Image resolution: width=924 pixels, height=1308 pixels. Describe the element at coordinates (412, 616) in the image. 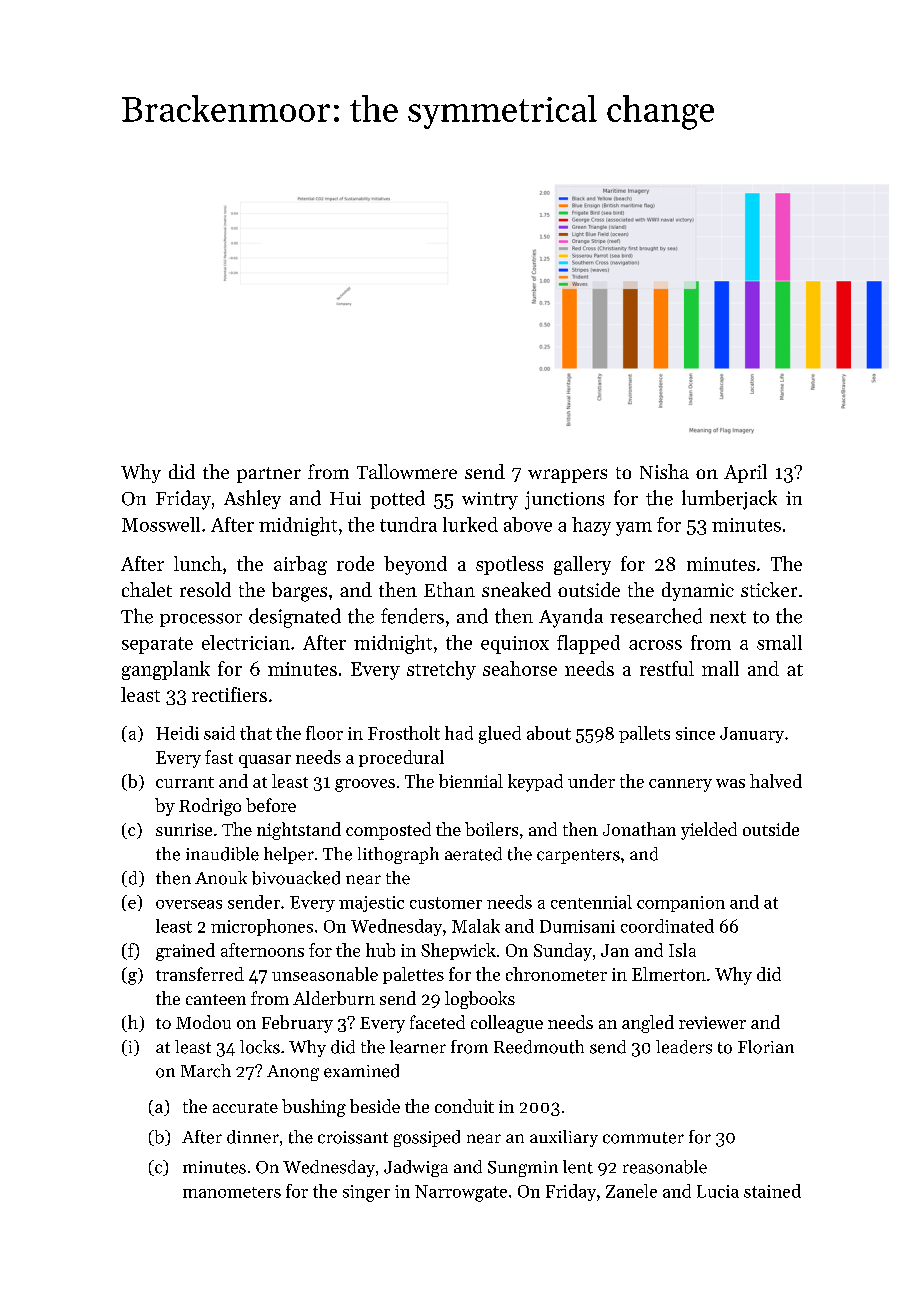

I see `fenders` at that location.
